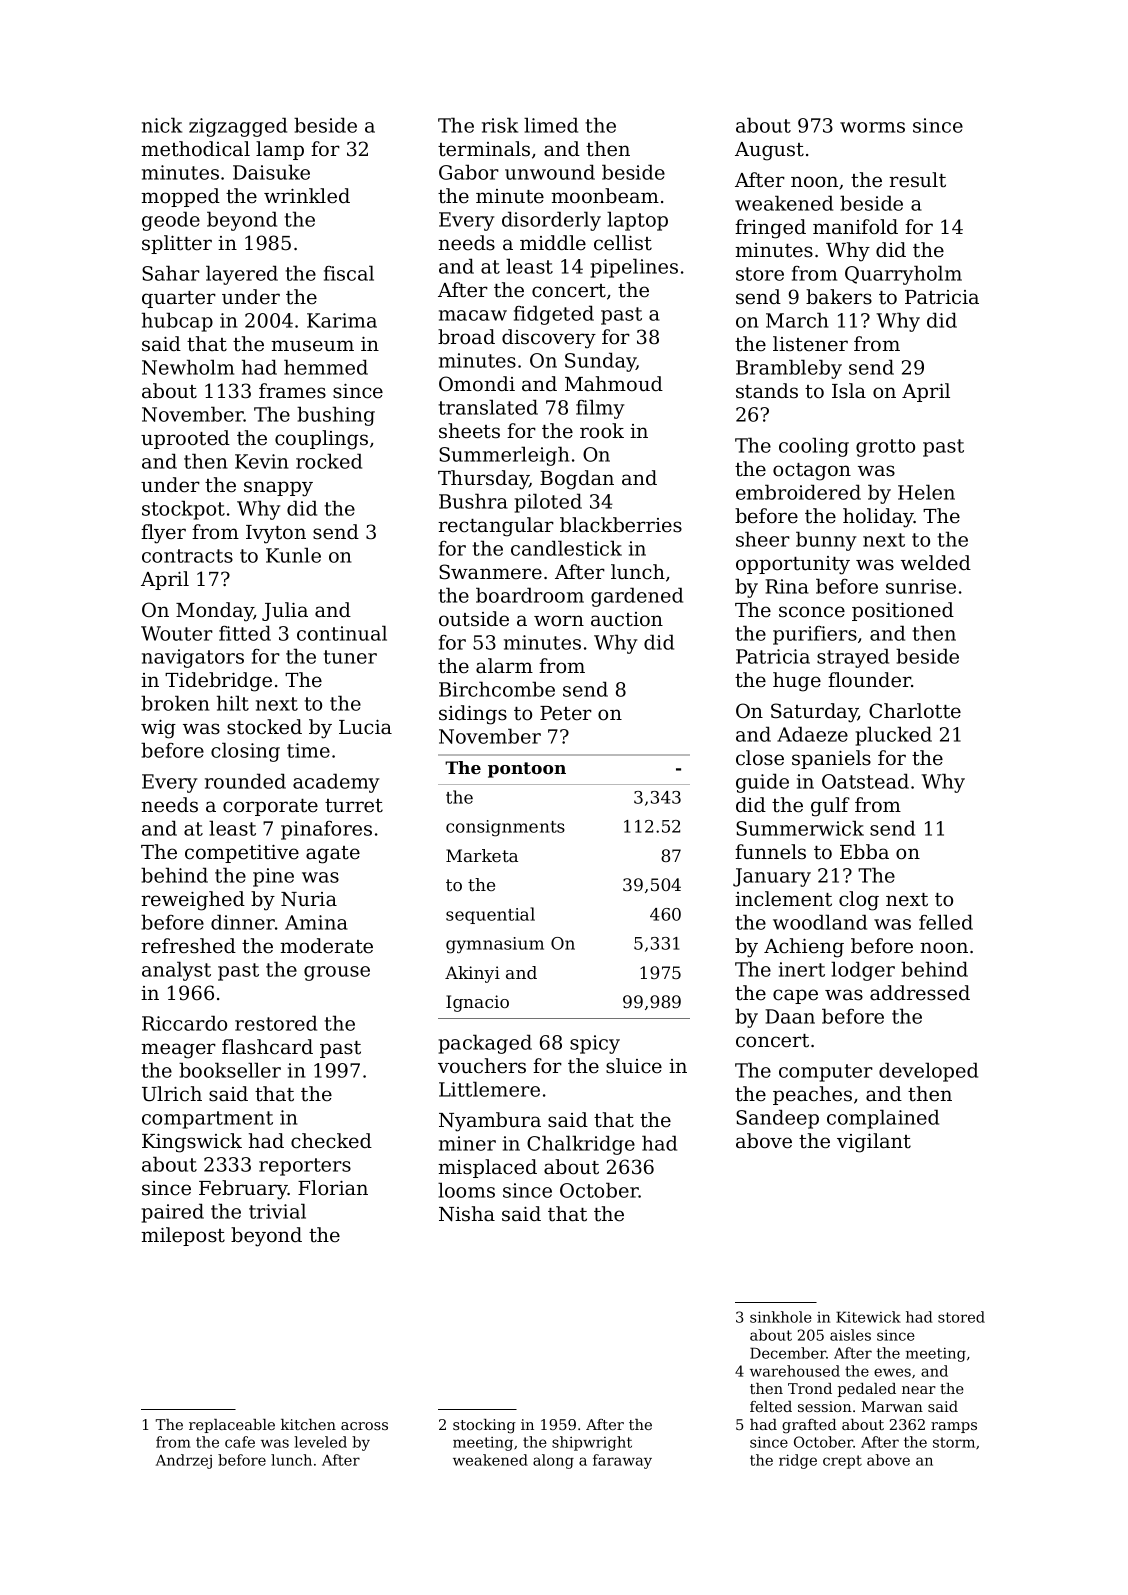 This page has height=1595, width=1128. I want to click on spicy, so click(595, 1044).
